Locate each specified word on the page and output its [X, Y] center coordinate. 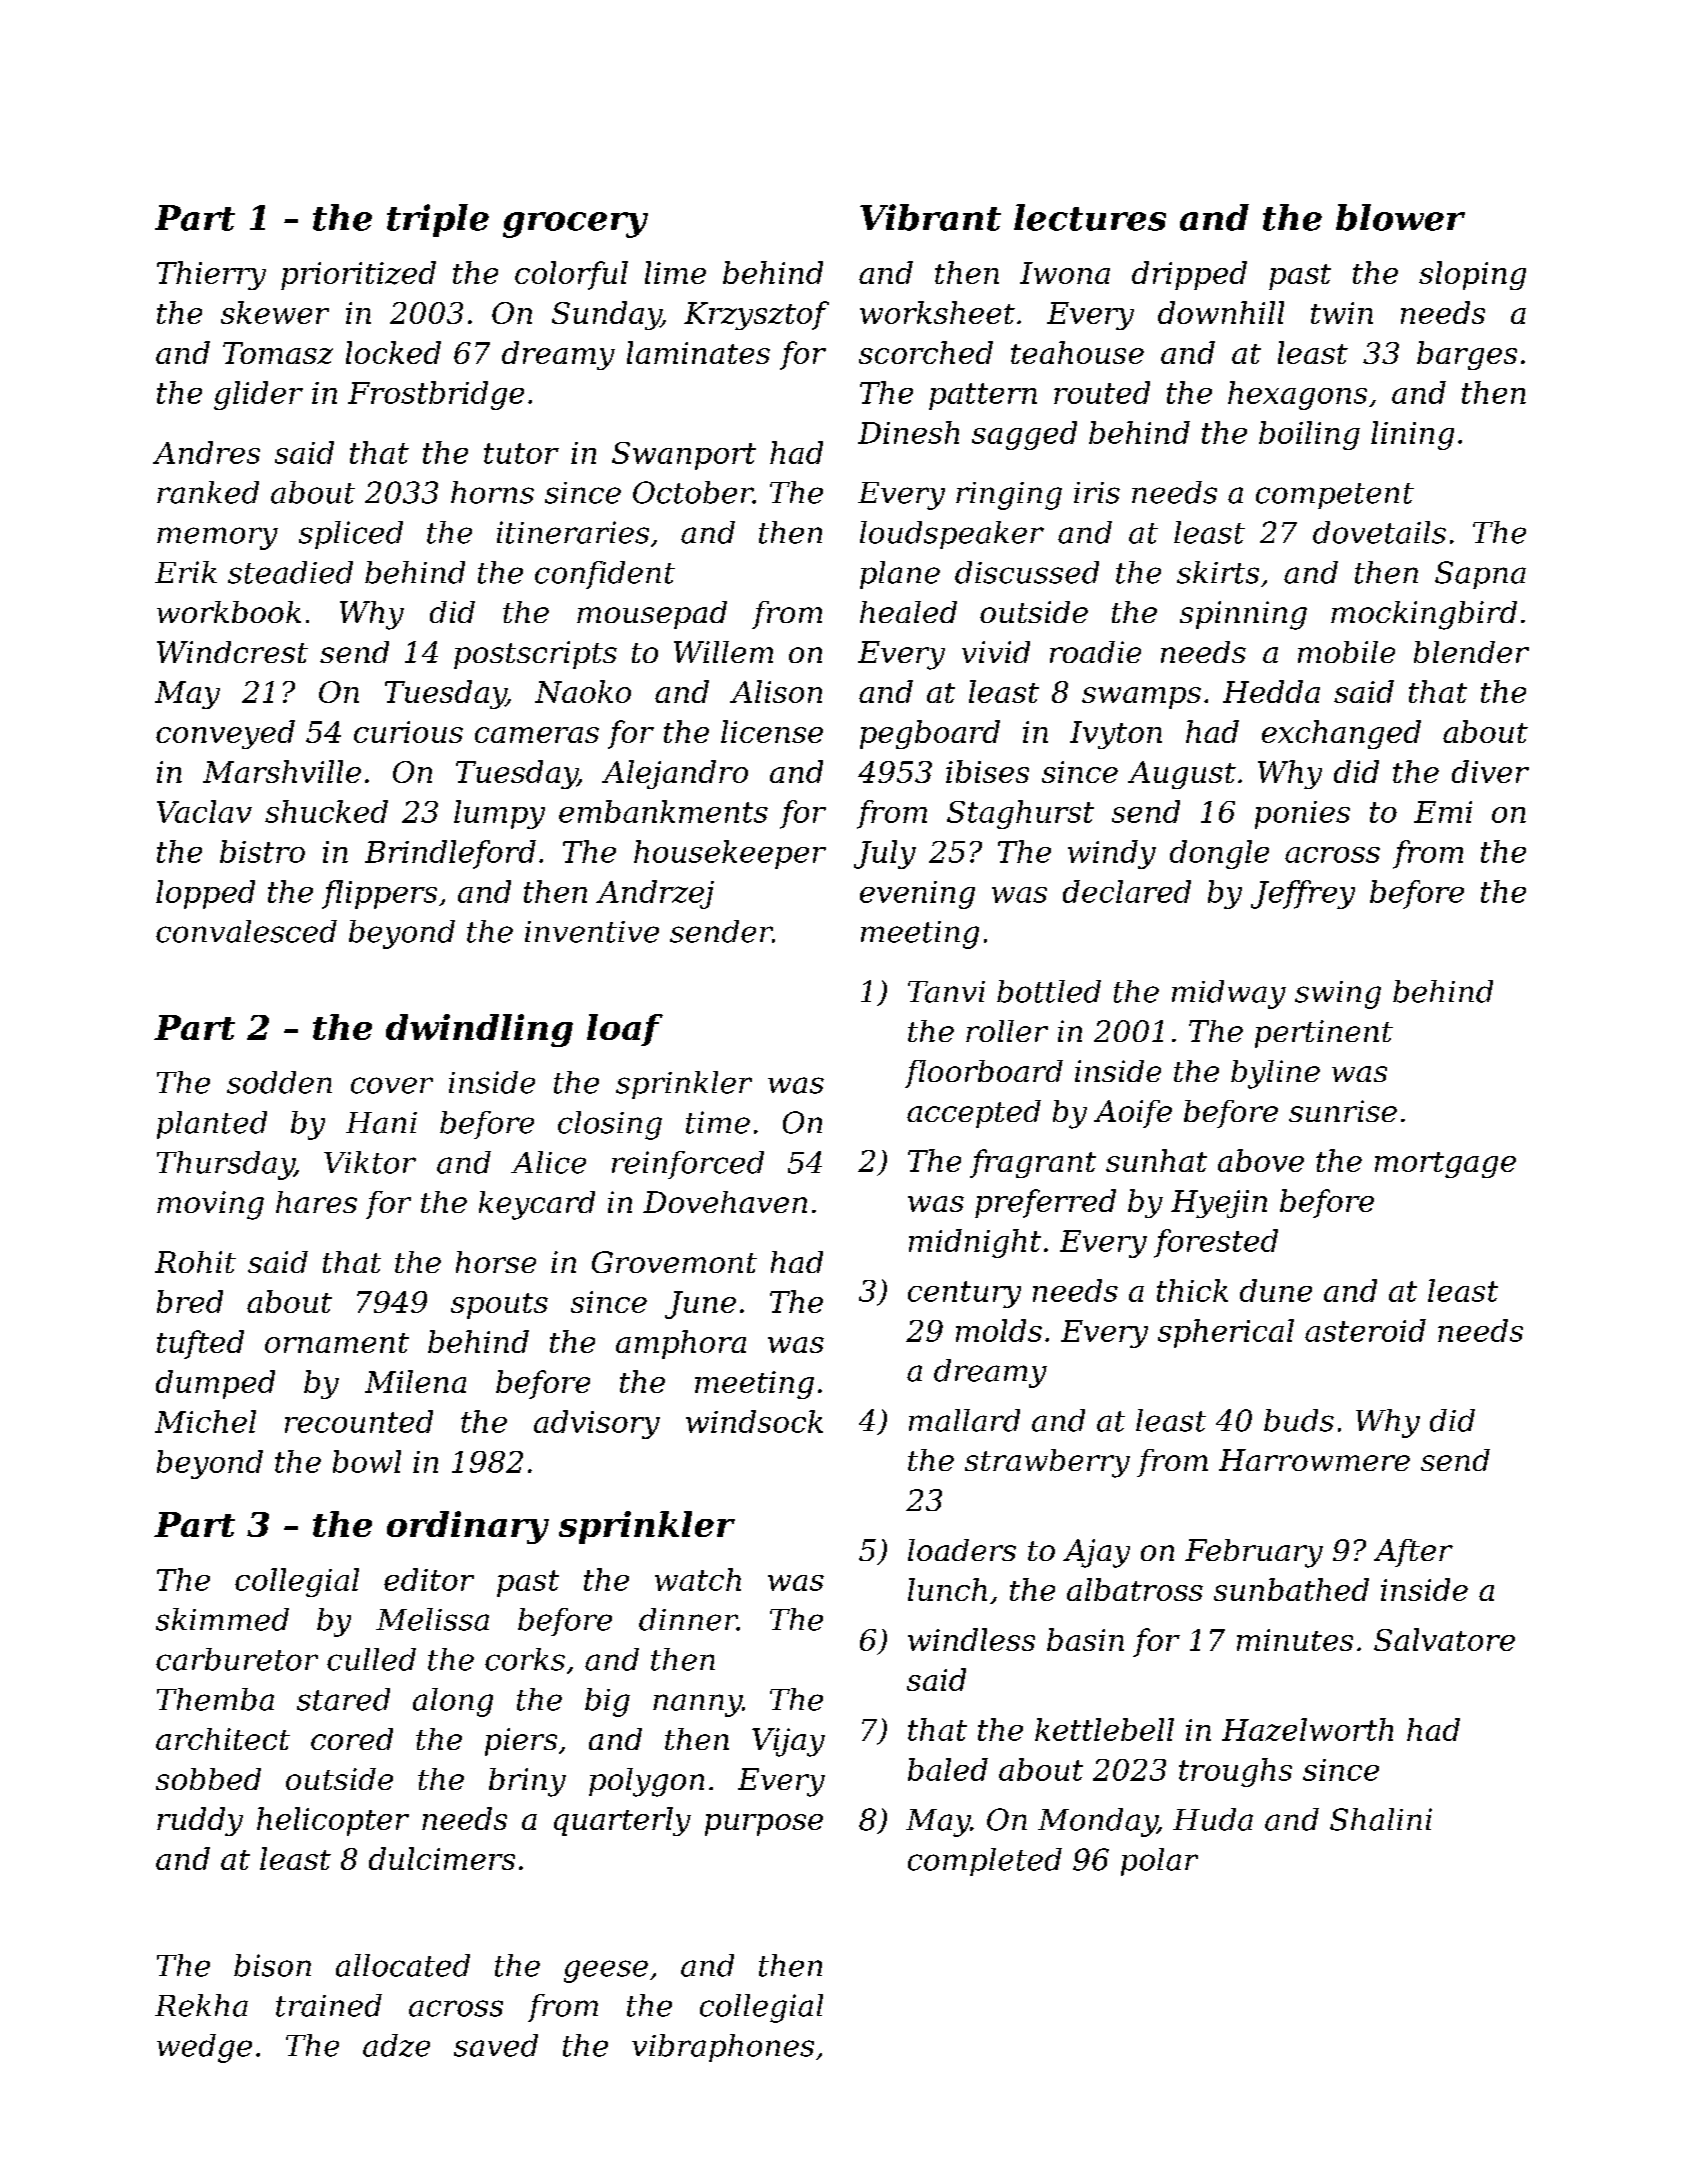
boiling [1309, 435]
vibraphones [723, 2048]
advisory [597, 1424]
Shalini [1381, 1819]
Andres [206, 452]
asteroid [1365, 1330]
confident [605, 575]
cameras [537, 735]
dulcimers [442, 1858]
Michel [205, 1421]
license [772, 731]
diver [1490, 771]
